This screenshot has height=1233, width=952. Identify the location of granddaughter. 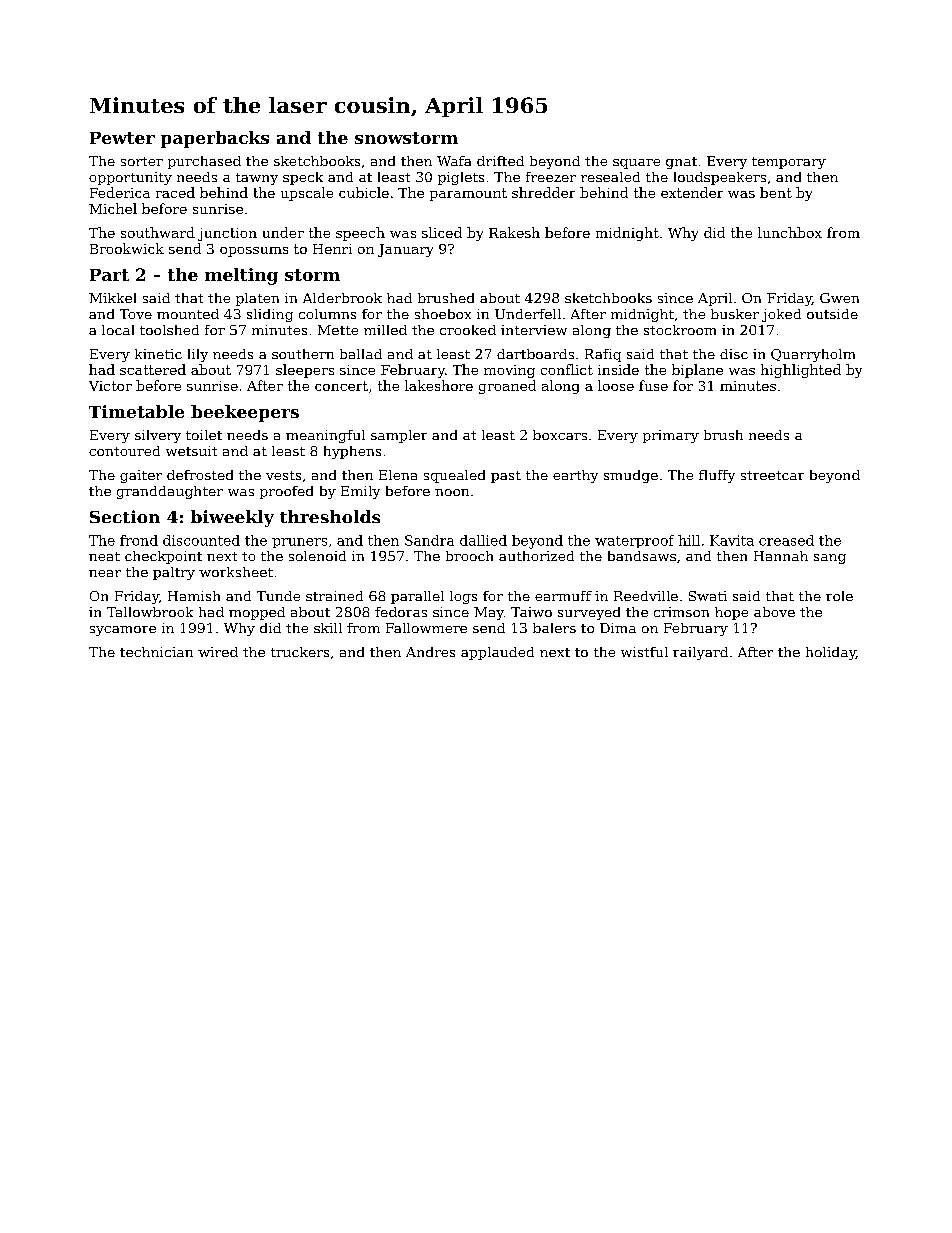
(170, 492).
